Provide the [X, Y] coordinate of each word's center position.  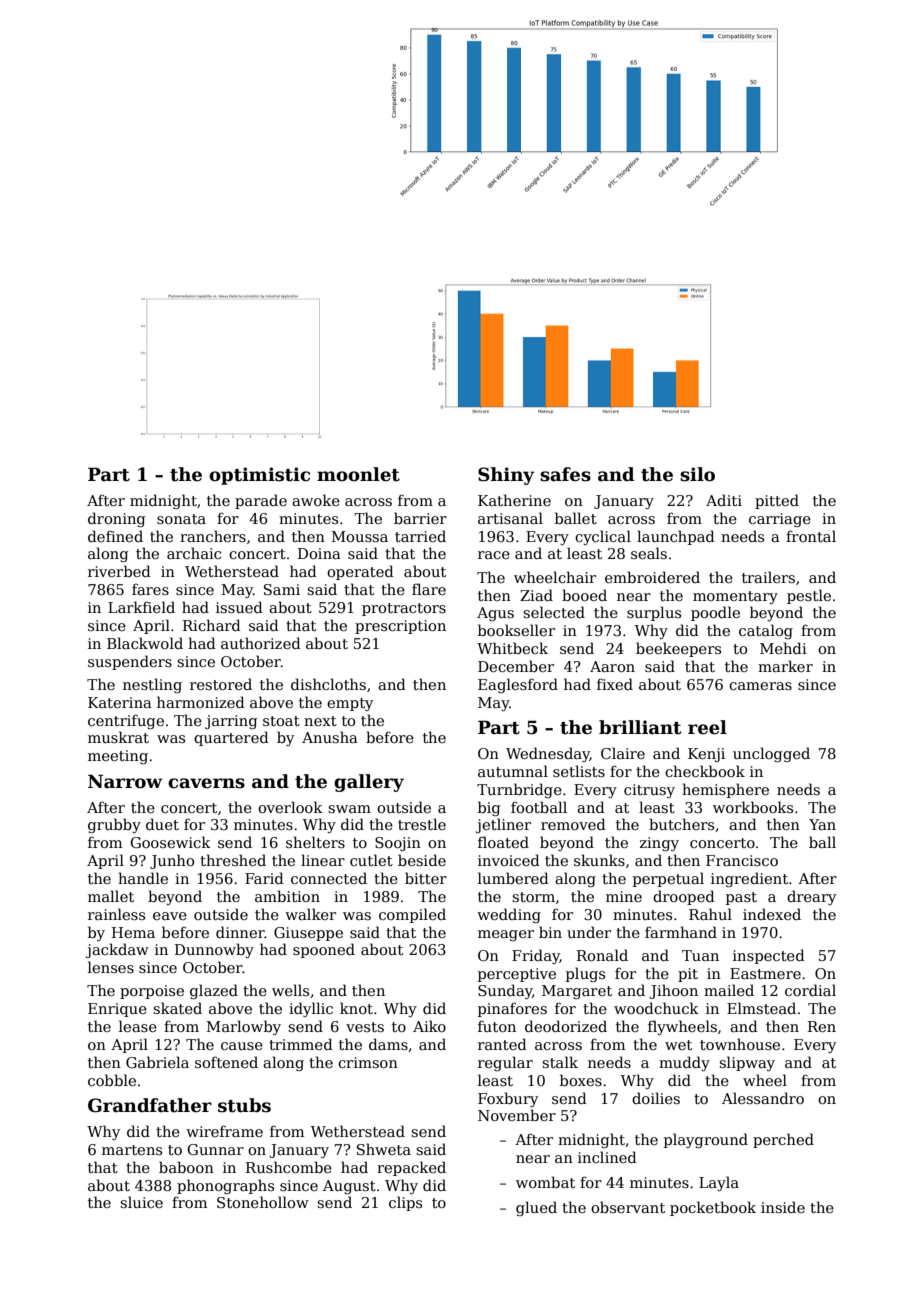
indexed [772, 914]
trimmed [301, 1044]
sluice [141, 1202]
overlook [290, 807]
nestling [152, 685]
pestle [809, 596]
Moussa [360, 536]
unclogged [771, 754]
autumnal [513, 771]
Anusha [330, 737]
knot [356, 1008]
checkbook [705, 771]
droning [116, 519]
